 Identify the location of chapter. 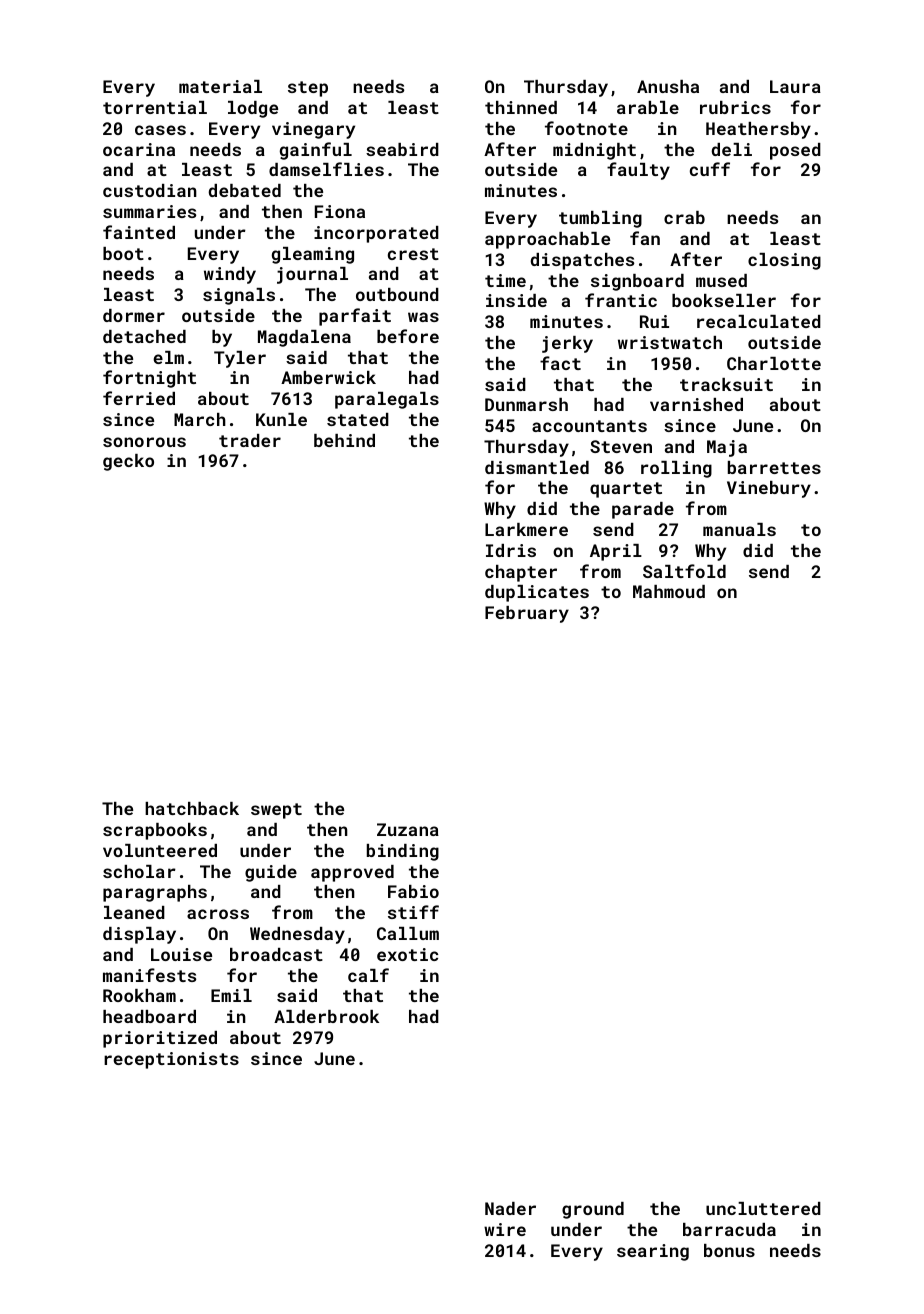
(521, 573).
